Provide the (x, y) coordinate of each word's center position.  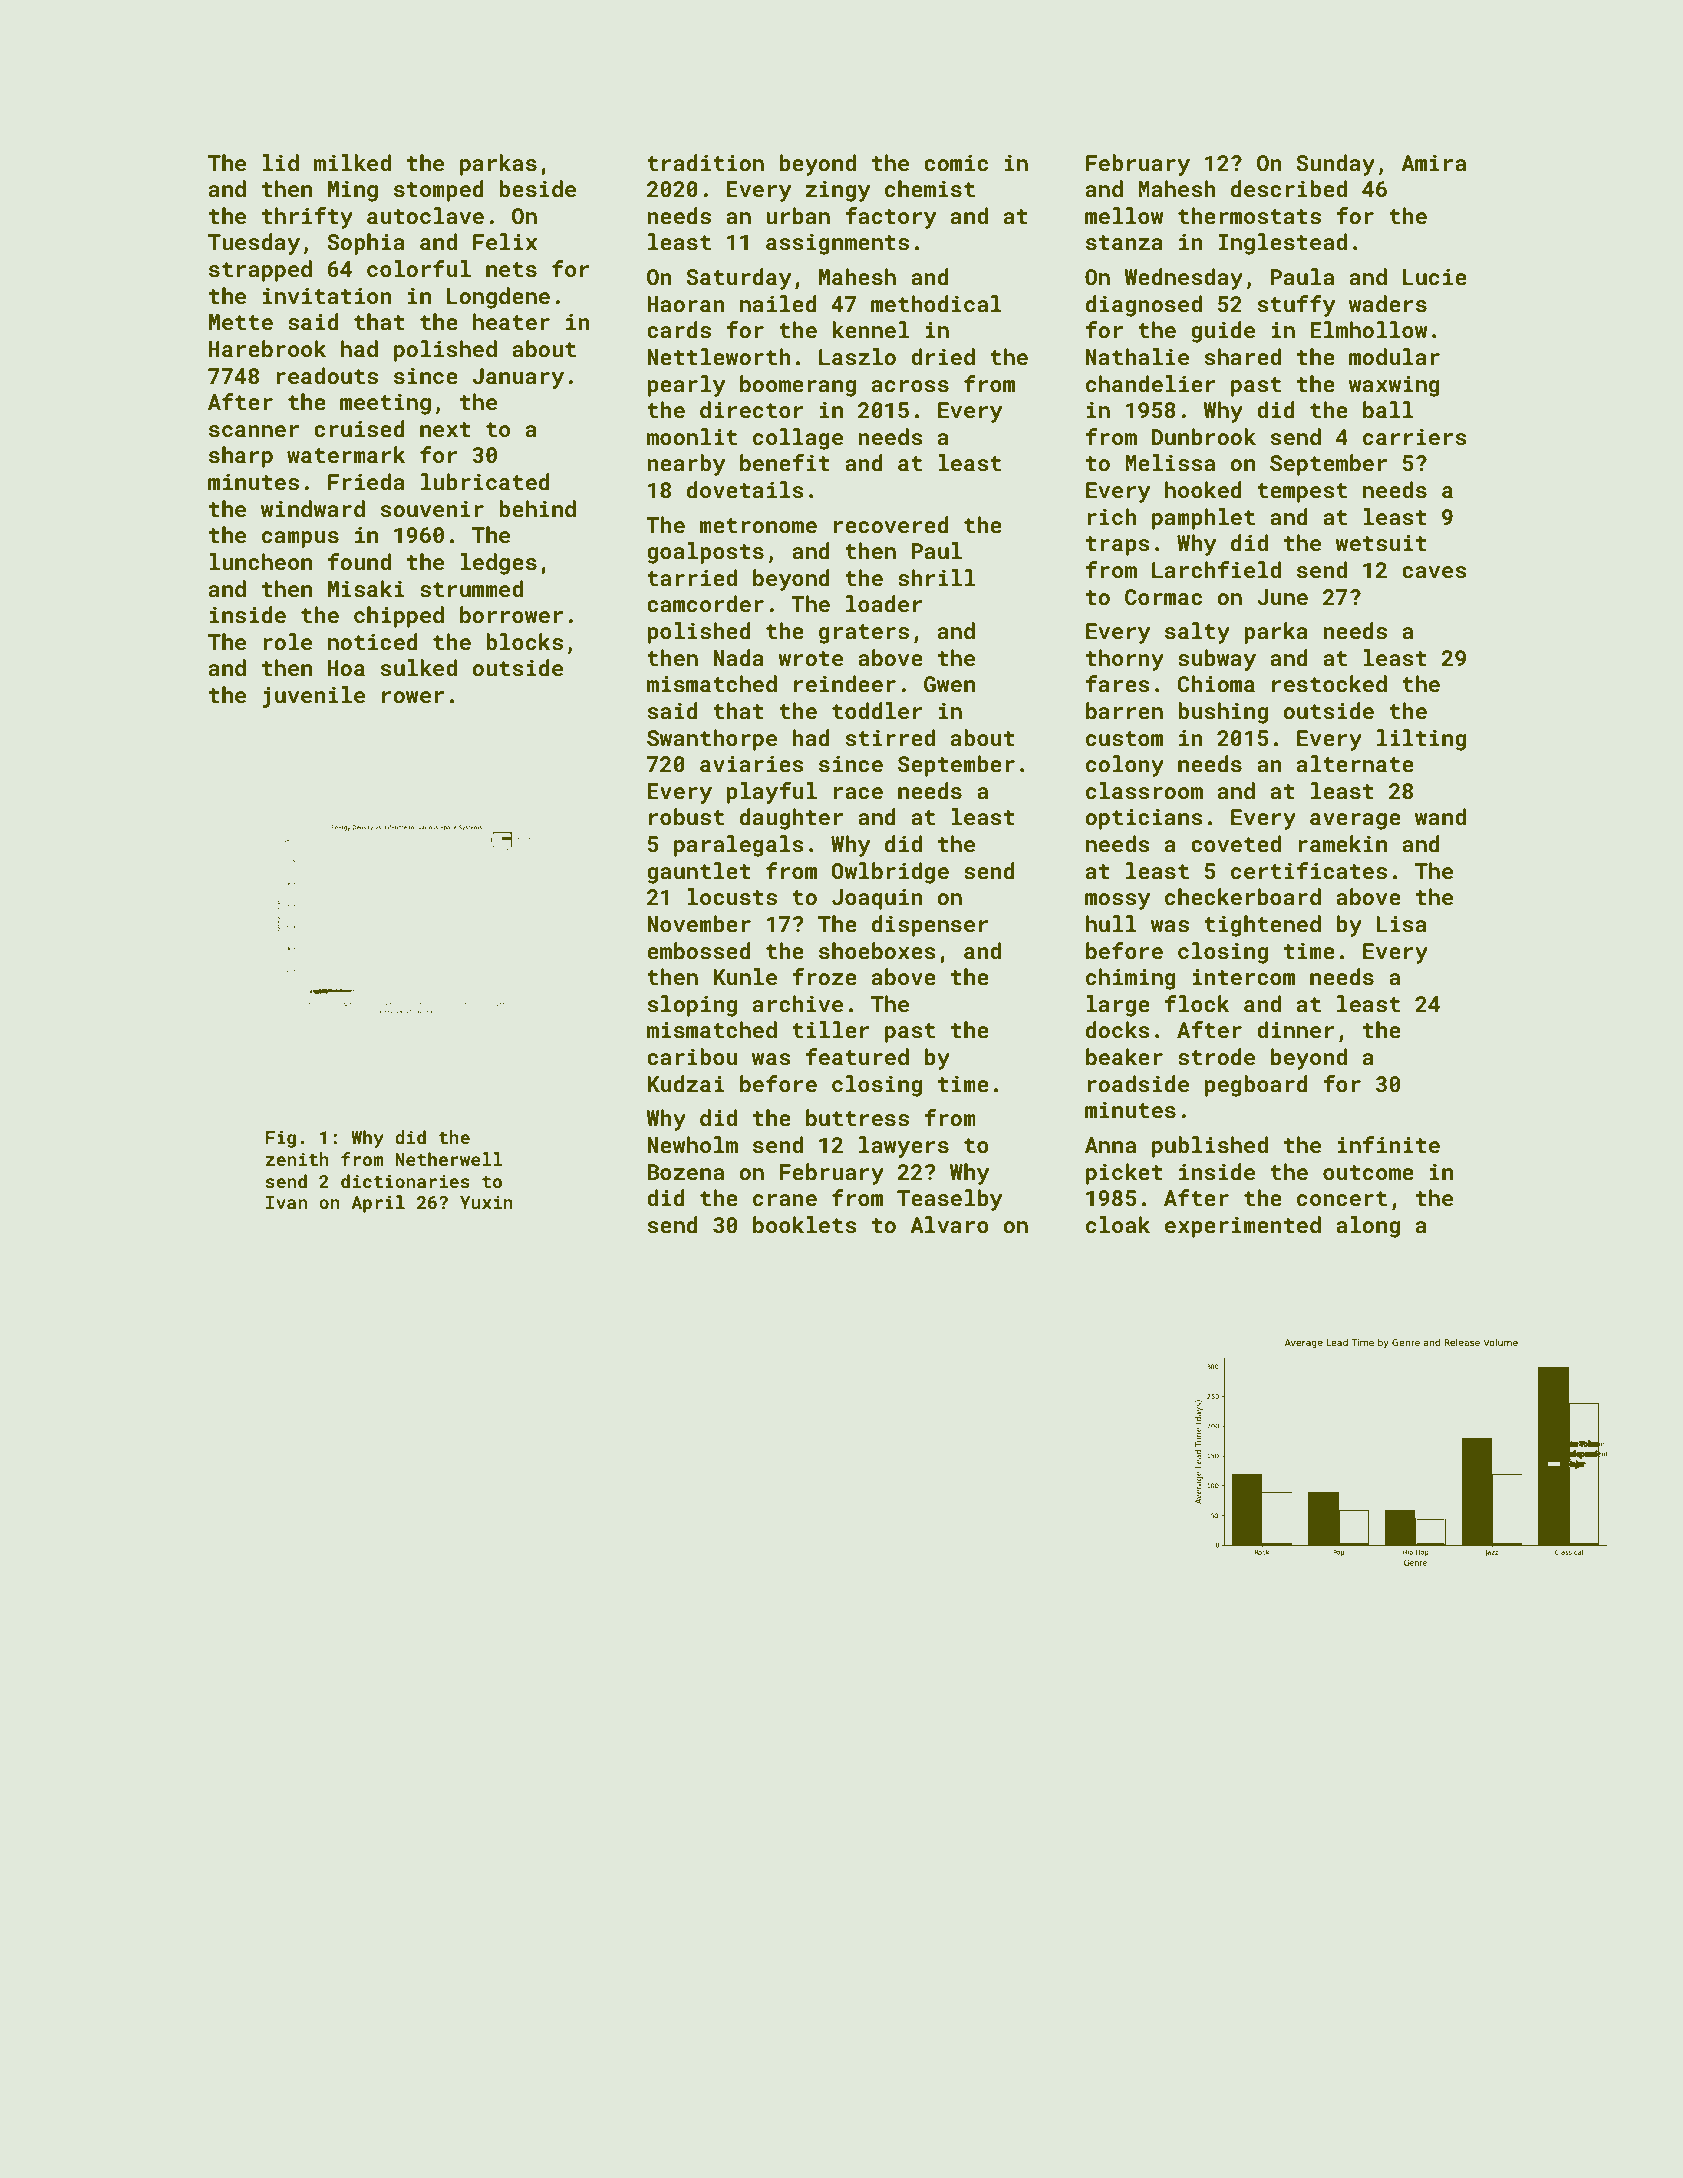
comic (956, 163)
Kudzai (685, 1083)
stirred (890, 737)
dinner (1296, 1029)
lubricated (485, 481)
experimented (1243, 1227)
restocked (1329, 683)
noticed (373, 641)
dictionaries (405, 1181)
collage (798, 439)
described (1289, 188)
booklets (805, 1224)
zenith (297, 1159)
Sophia (366, 244)
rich (1112, 516)
